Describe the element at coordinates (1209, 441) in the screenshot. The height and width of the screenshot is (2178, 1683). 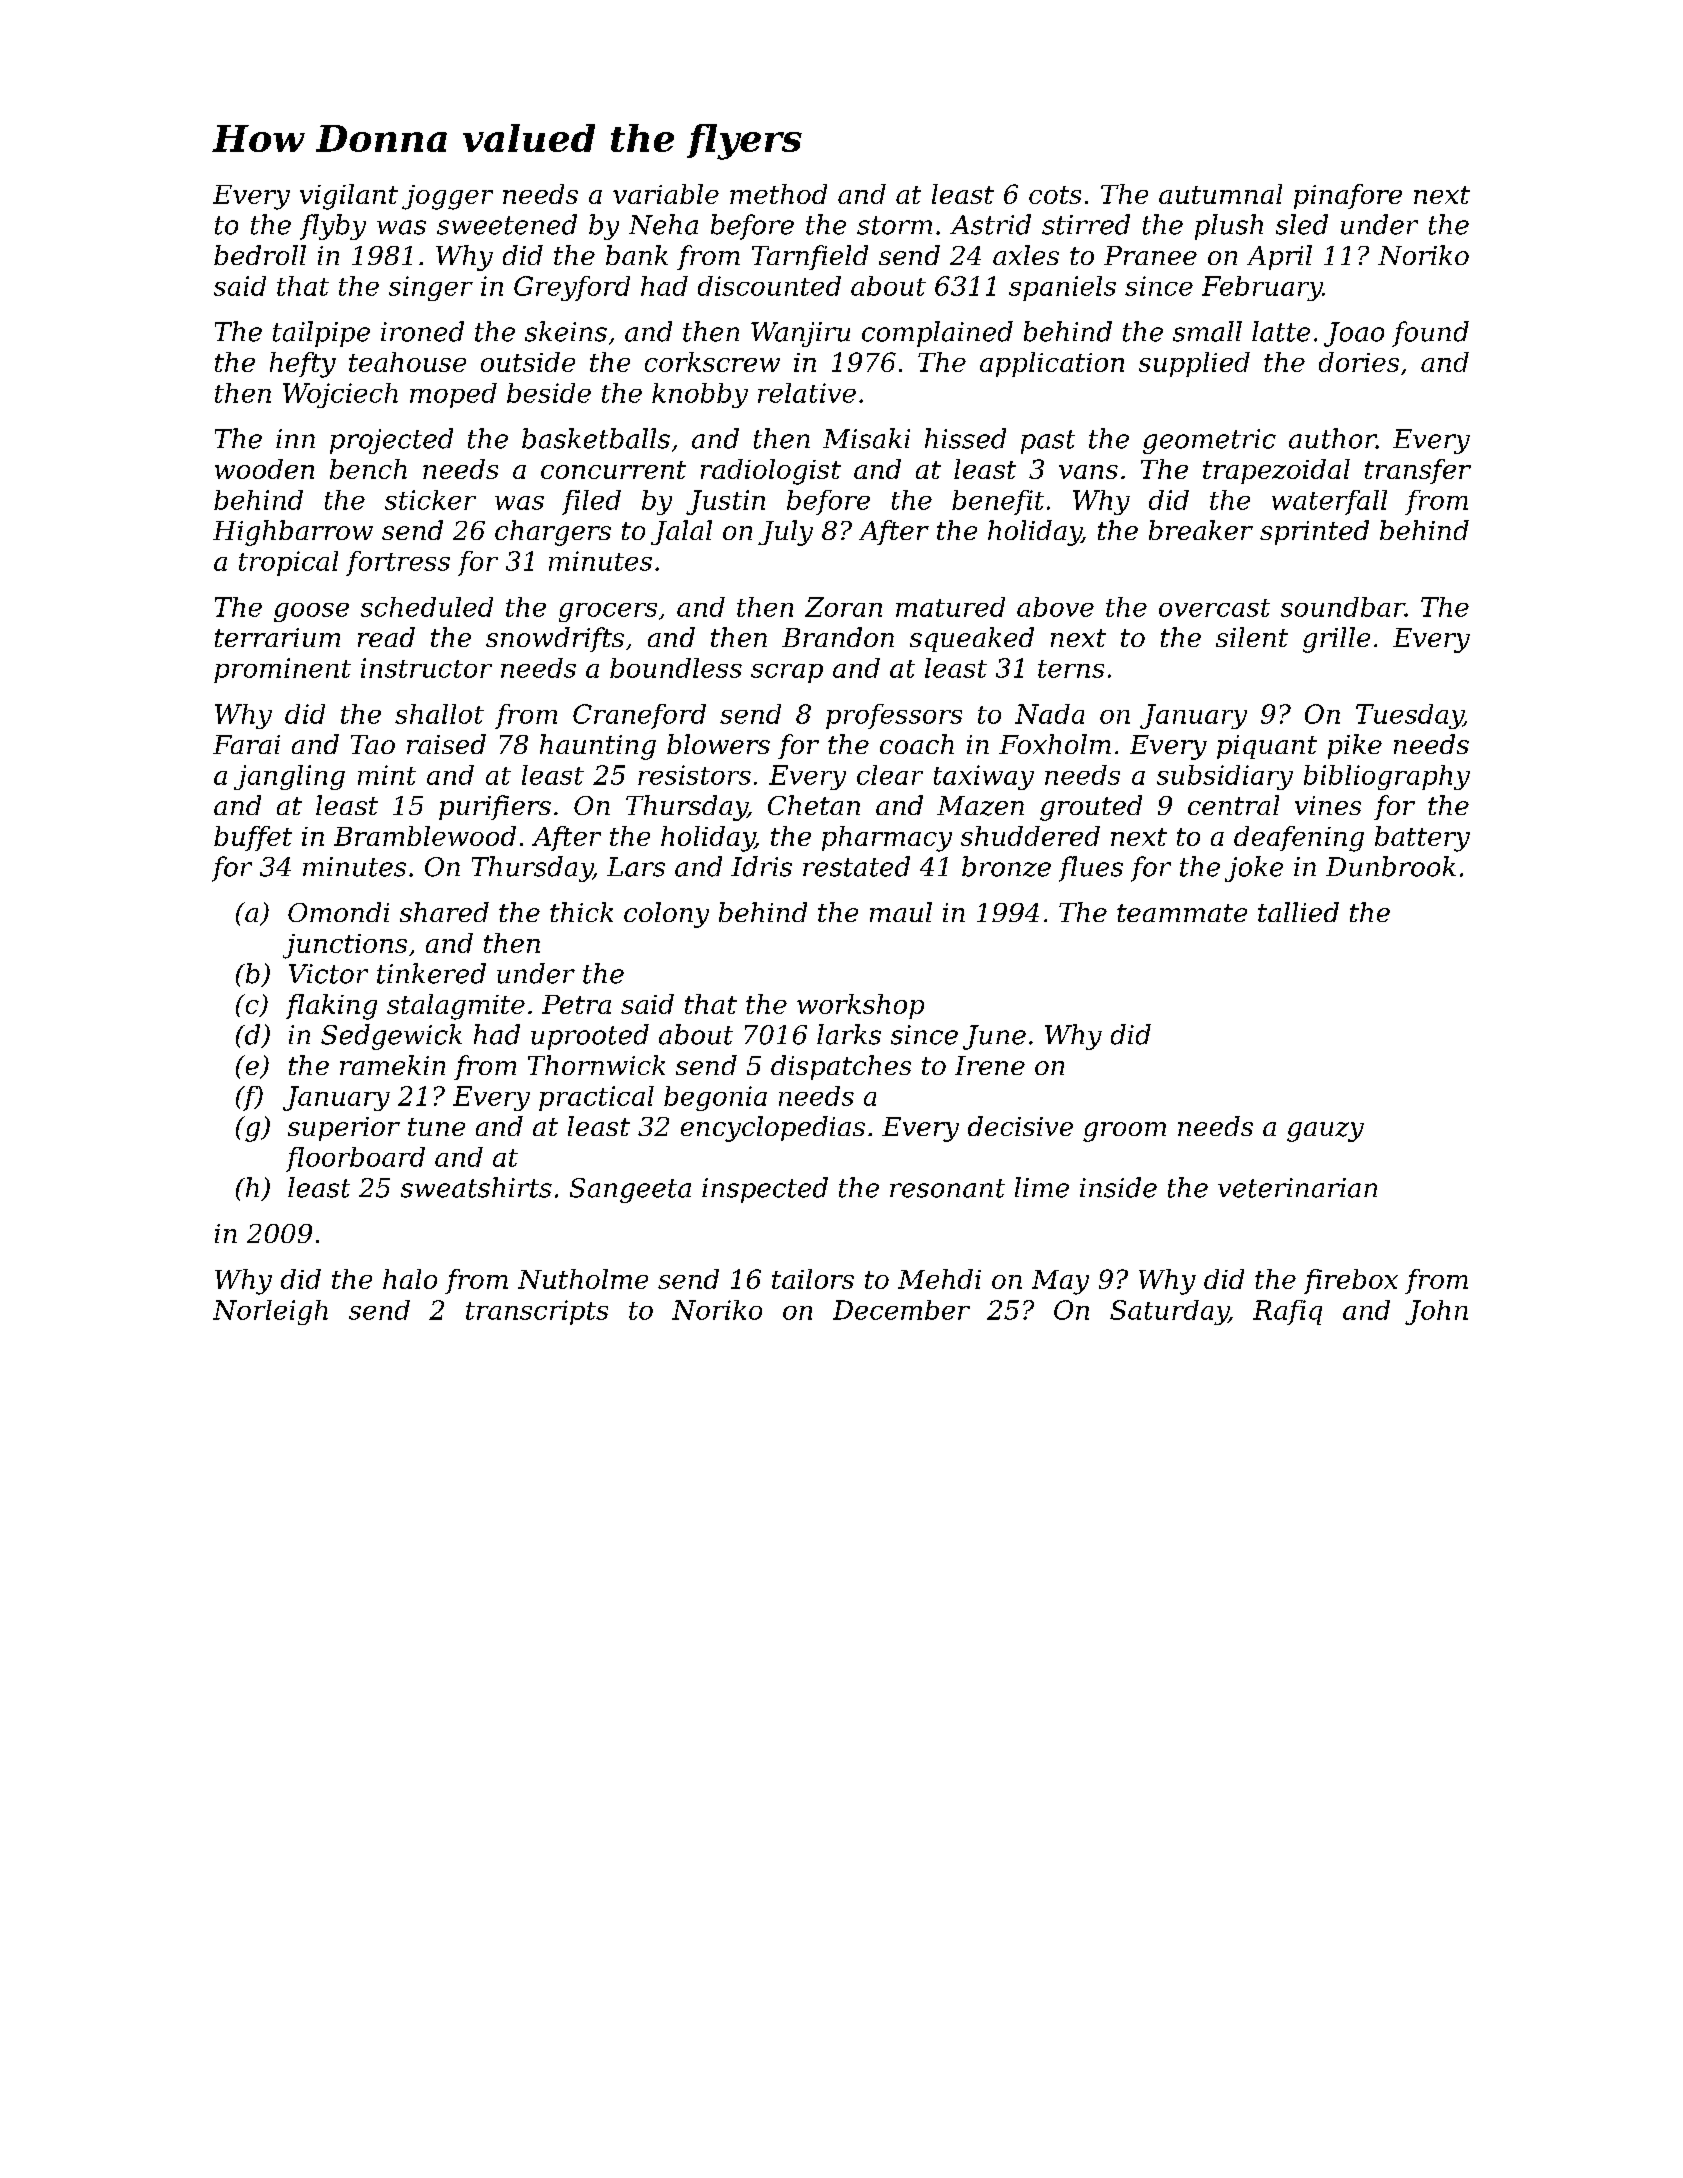
I see `geometric` at that location.
